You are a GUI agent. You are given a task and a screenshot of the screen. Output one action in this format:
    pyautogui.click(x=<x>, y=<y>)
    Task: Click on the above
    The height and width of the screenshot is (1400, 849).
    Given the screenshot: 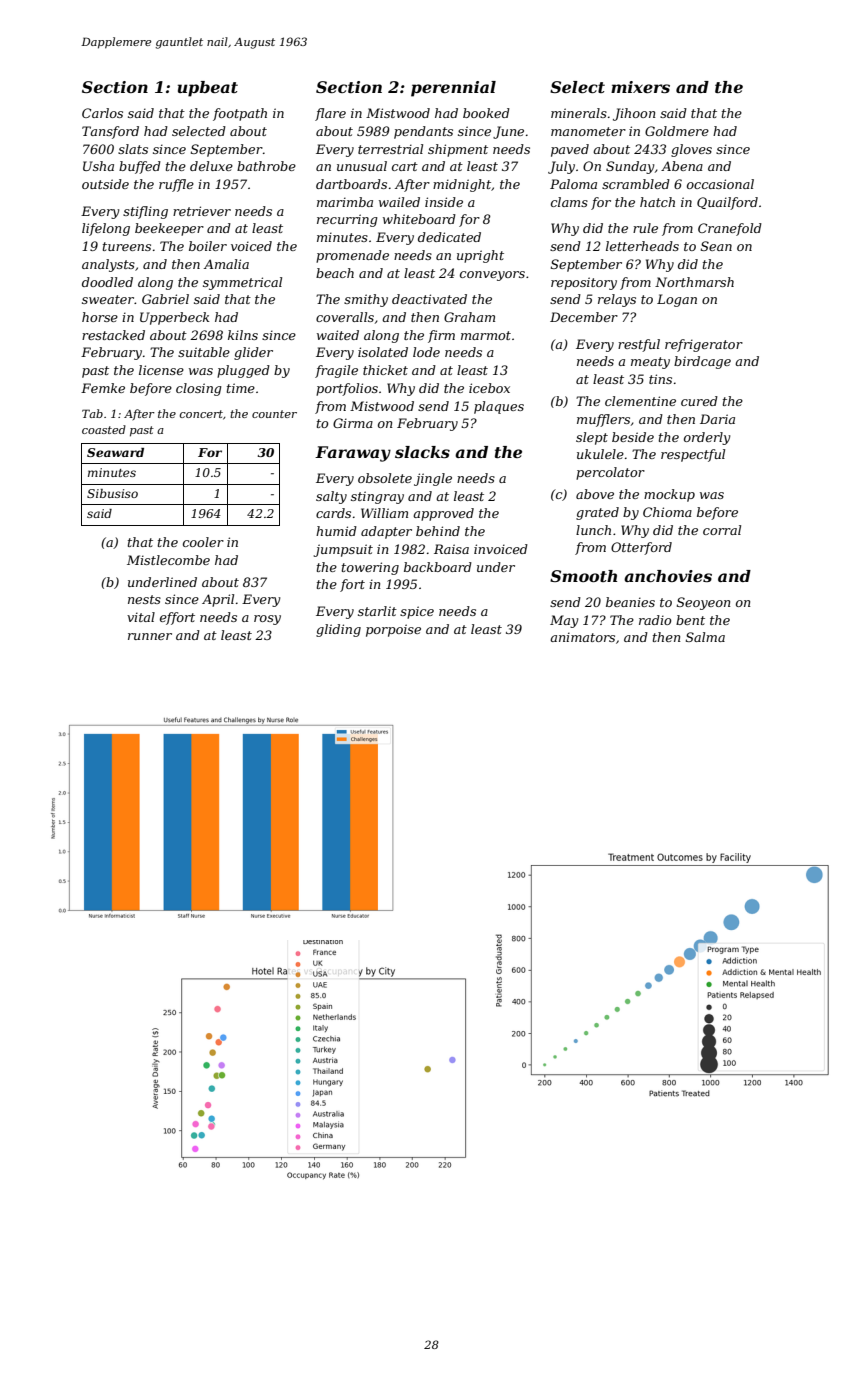 What is the action you would take?
    pyautogui.click(x=595, y=494)
